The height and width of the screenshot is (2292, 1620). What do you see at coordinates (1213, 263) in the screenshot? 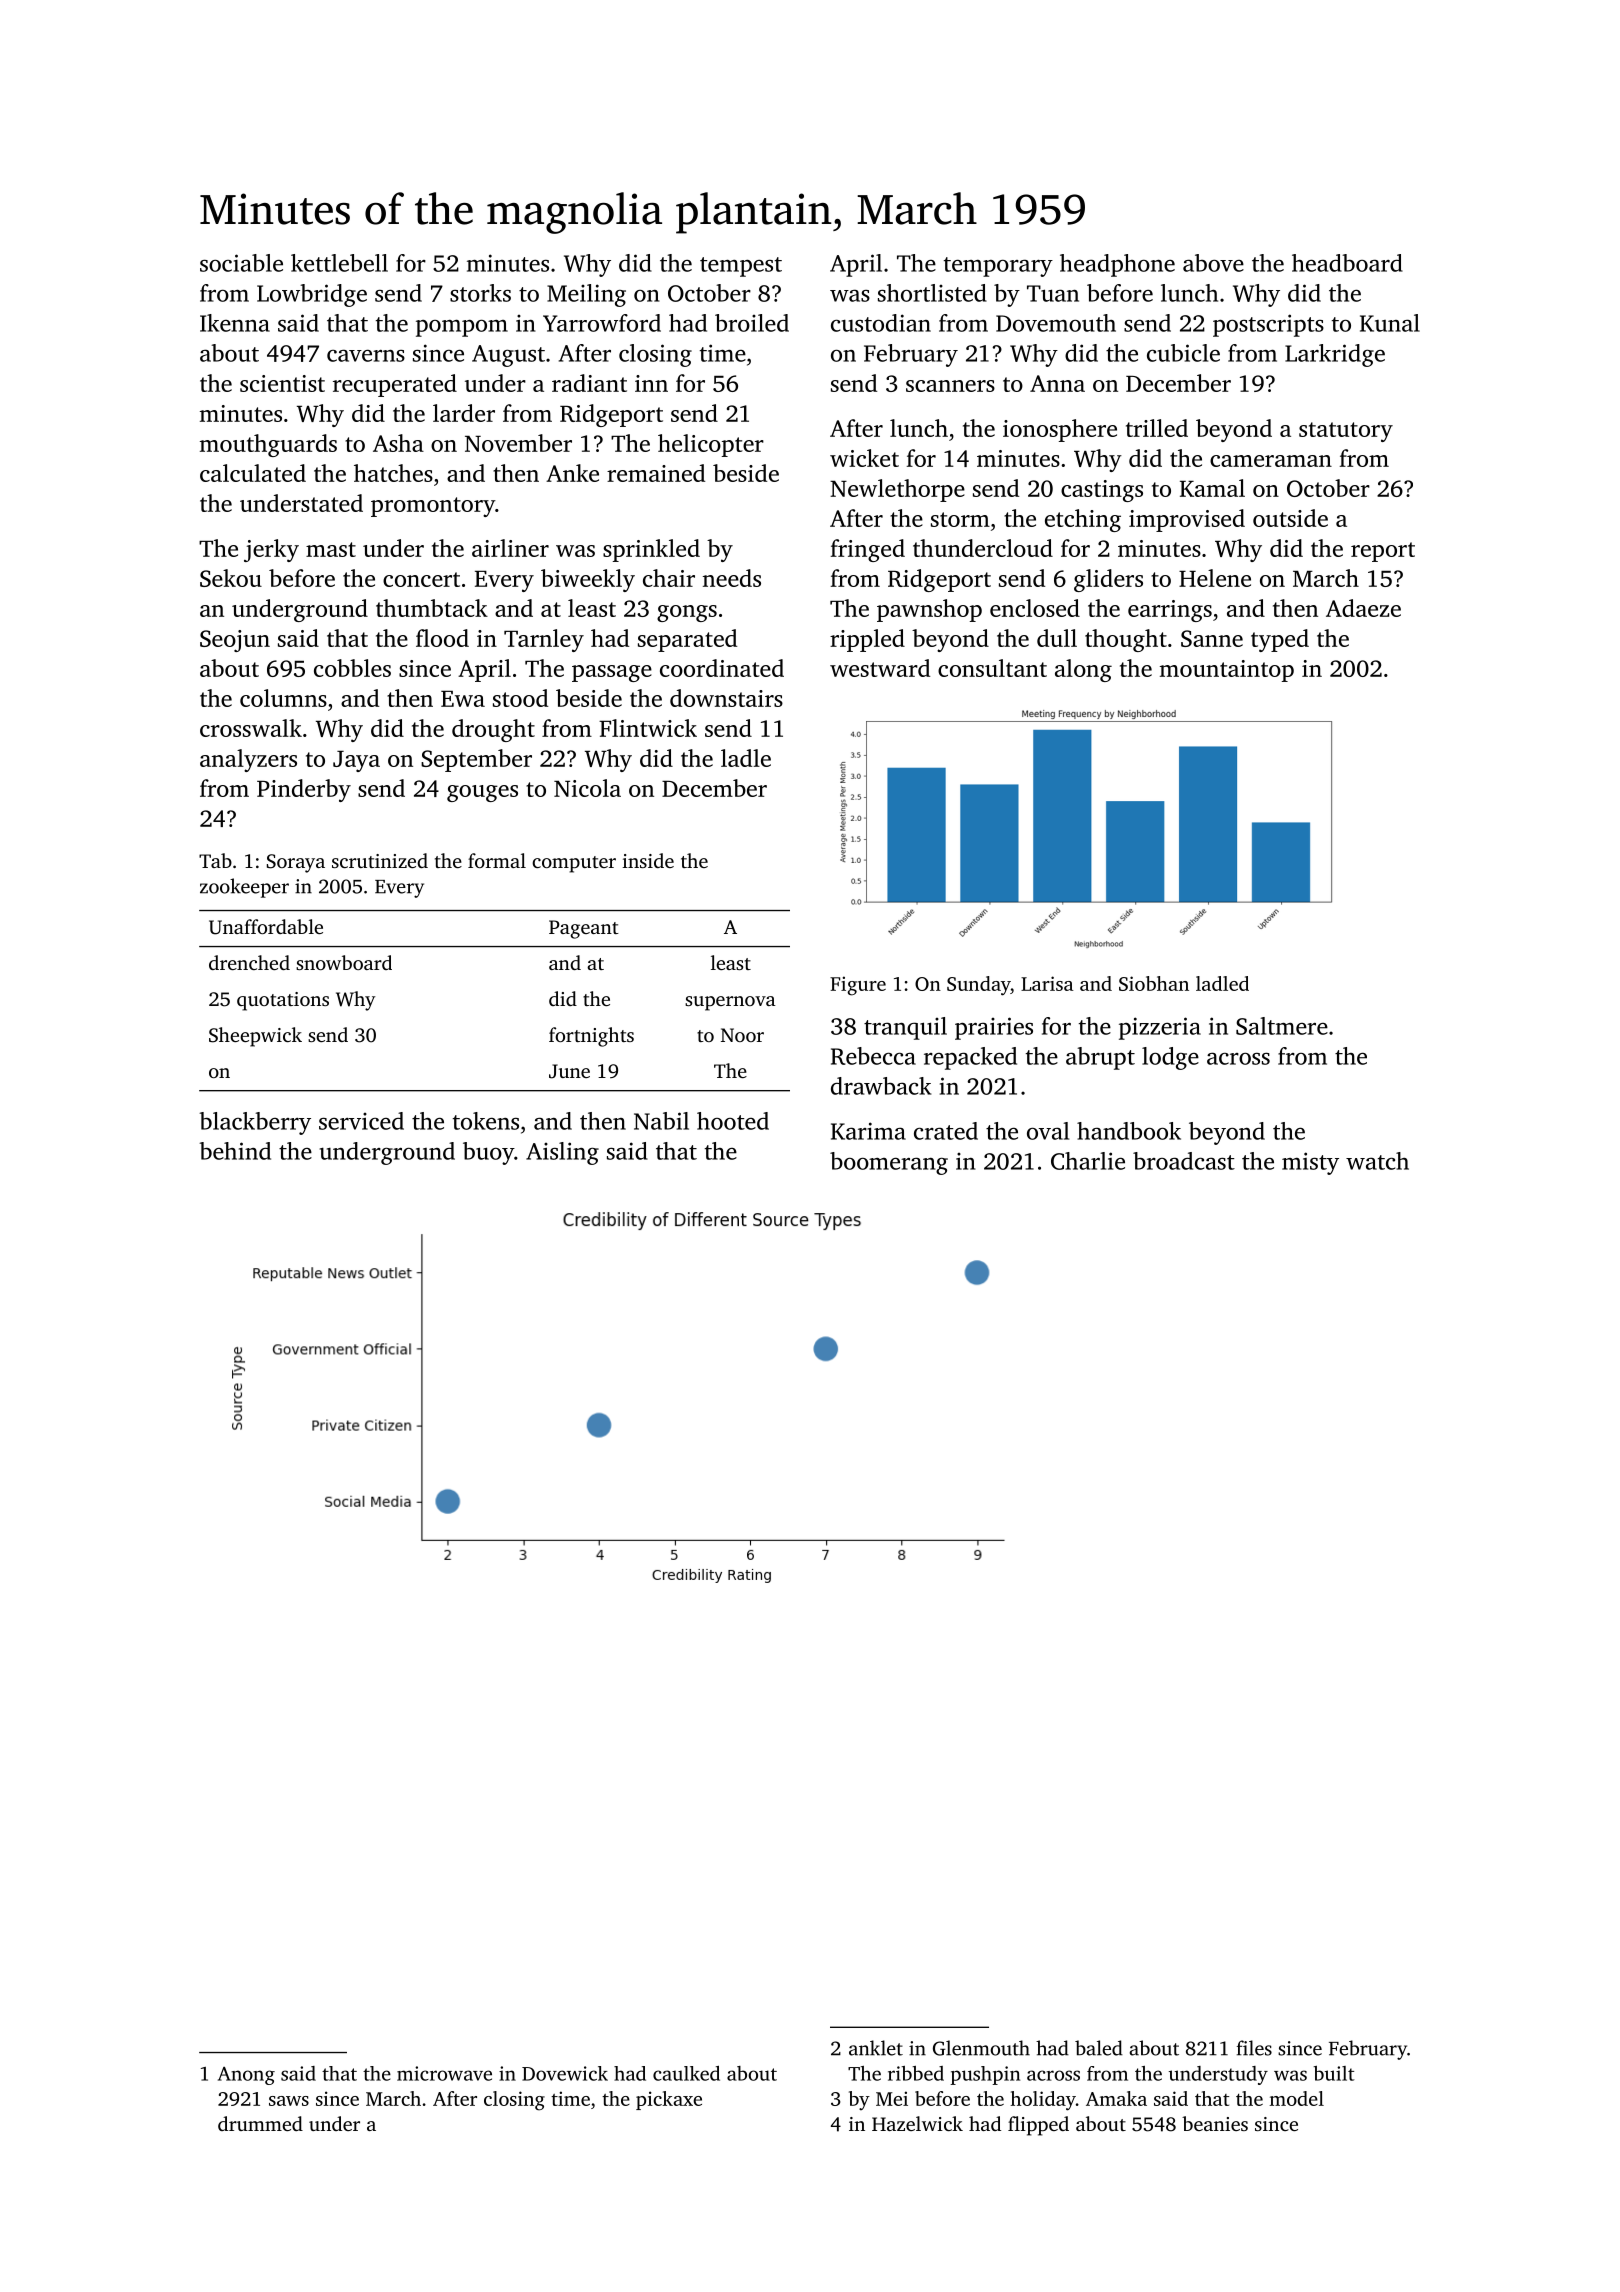
I see `above` at bounding box center [1213, 263].
